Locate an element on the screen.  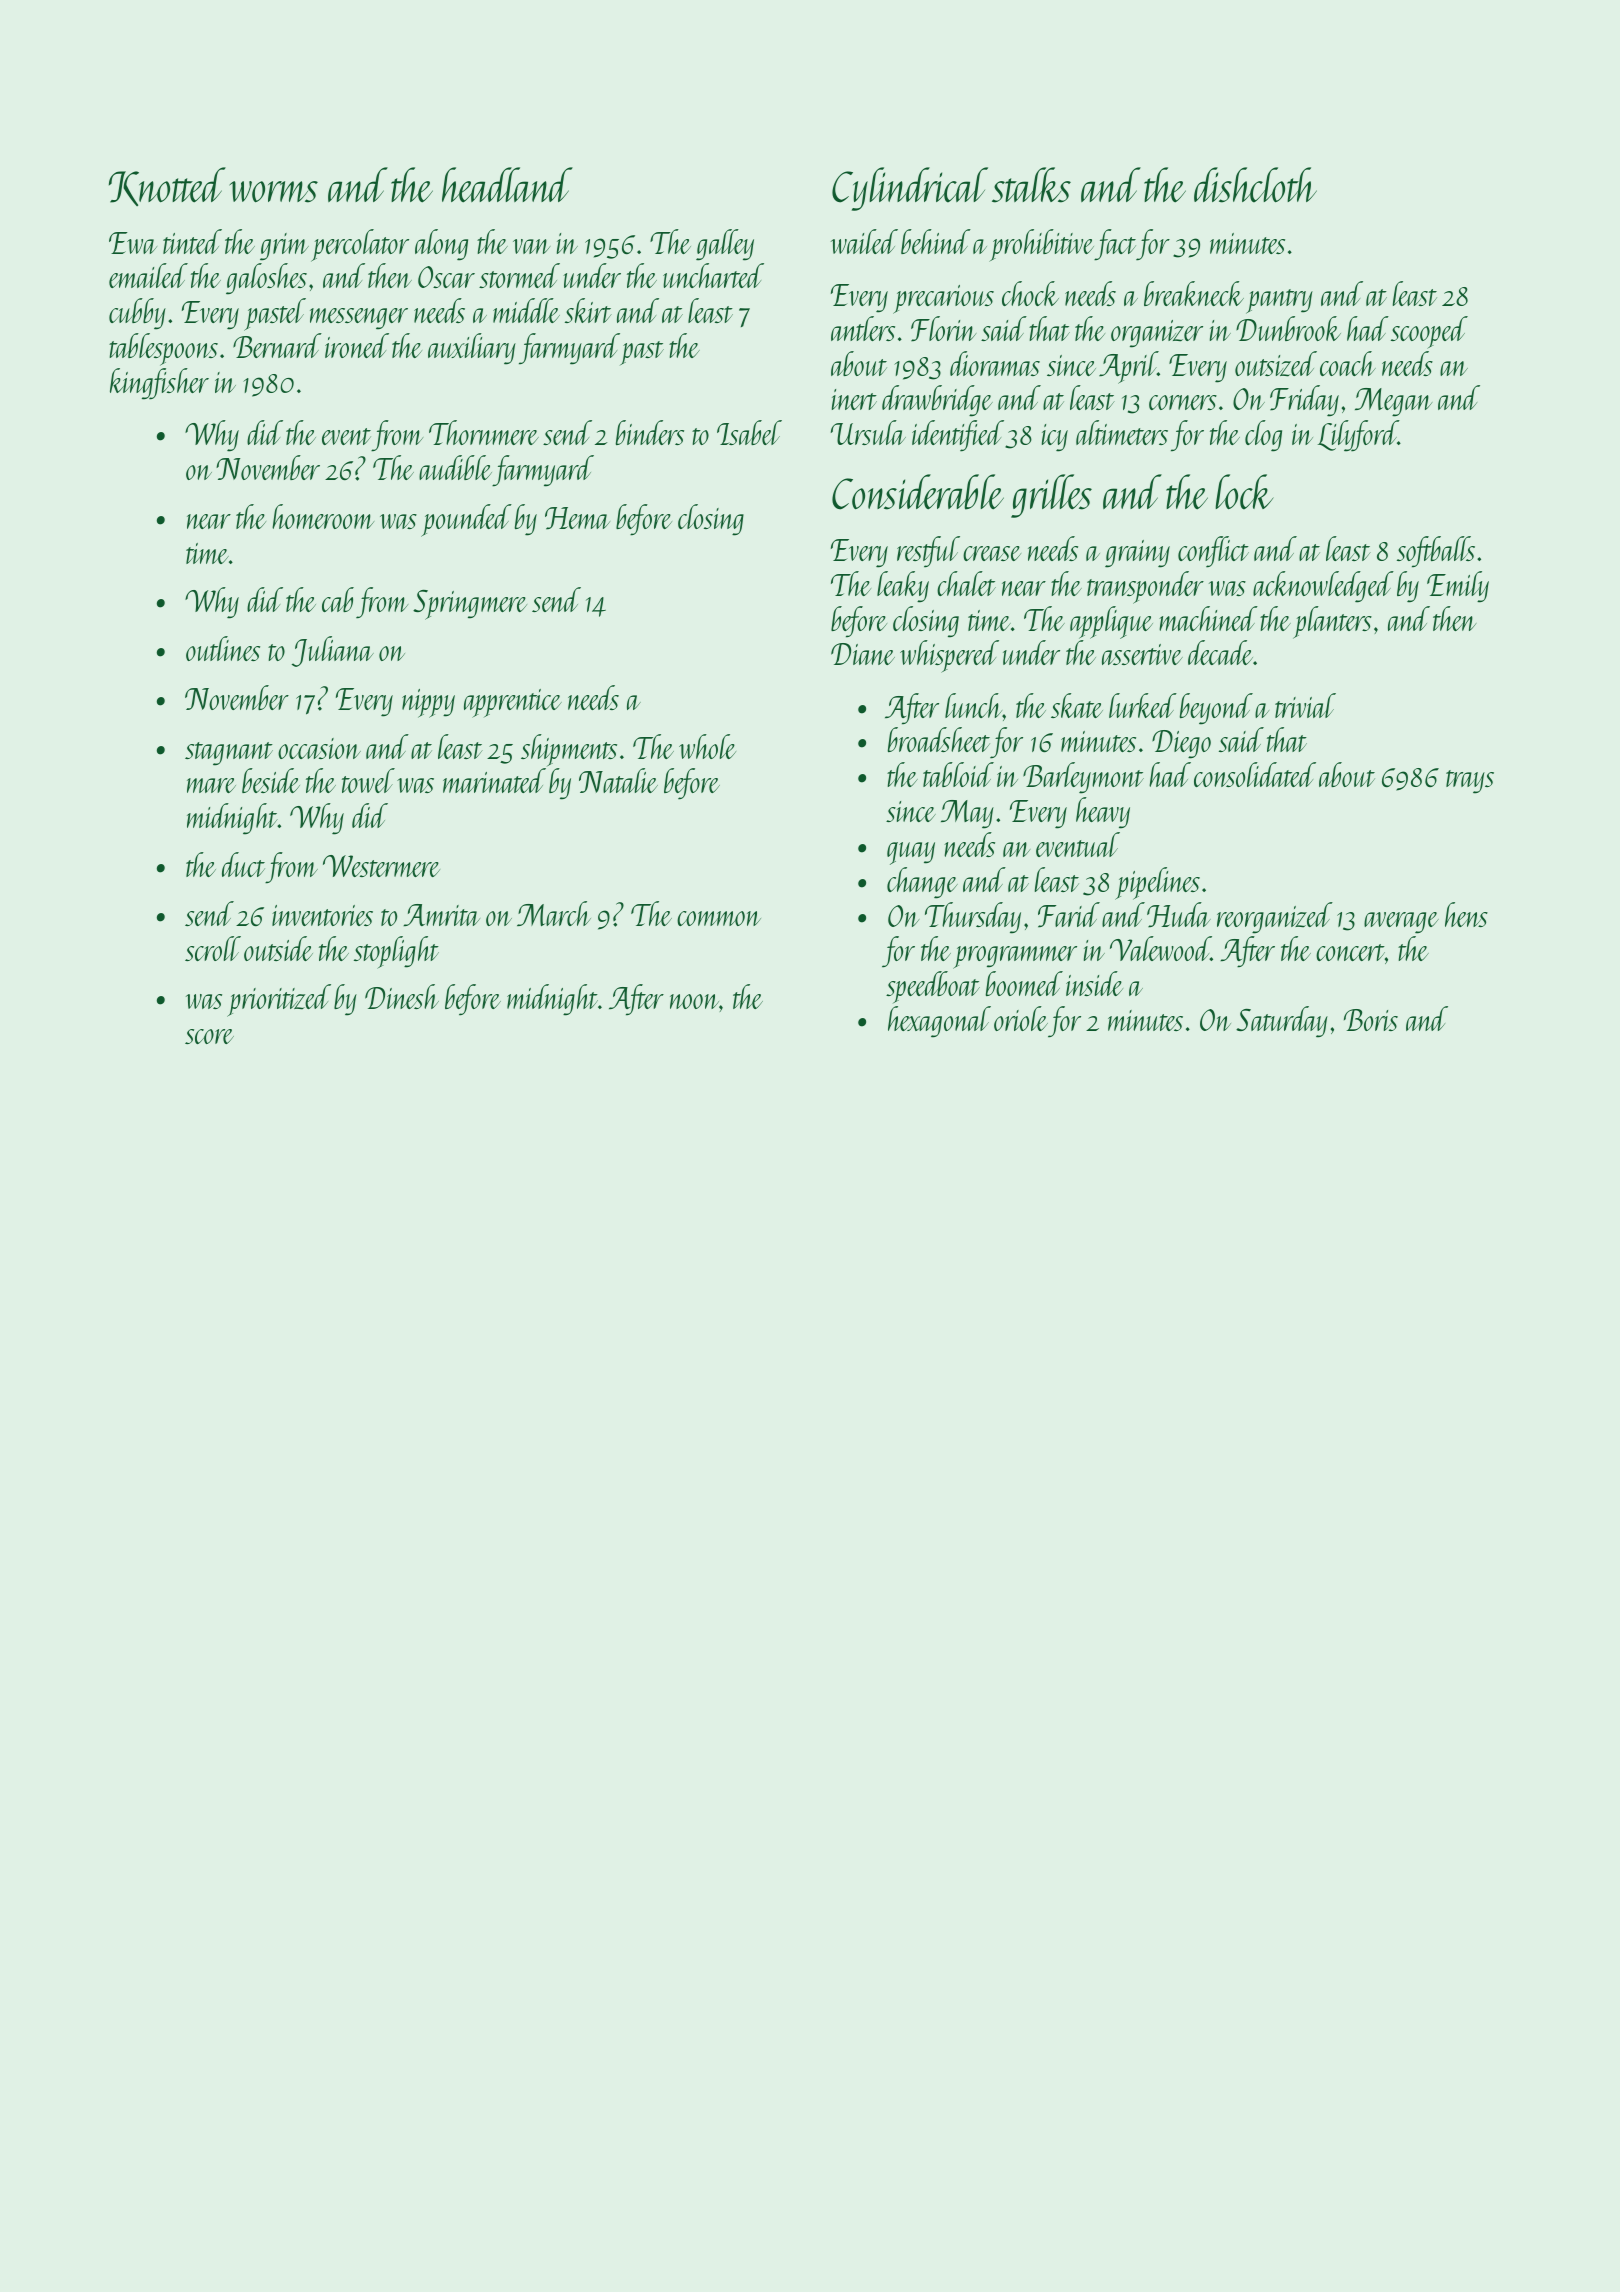
lock is located at coordinates (1244, 492).
